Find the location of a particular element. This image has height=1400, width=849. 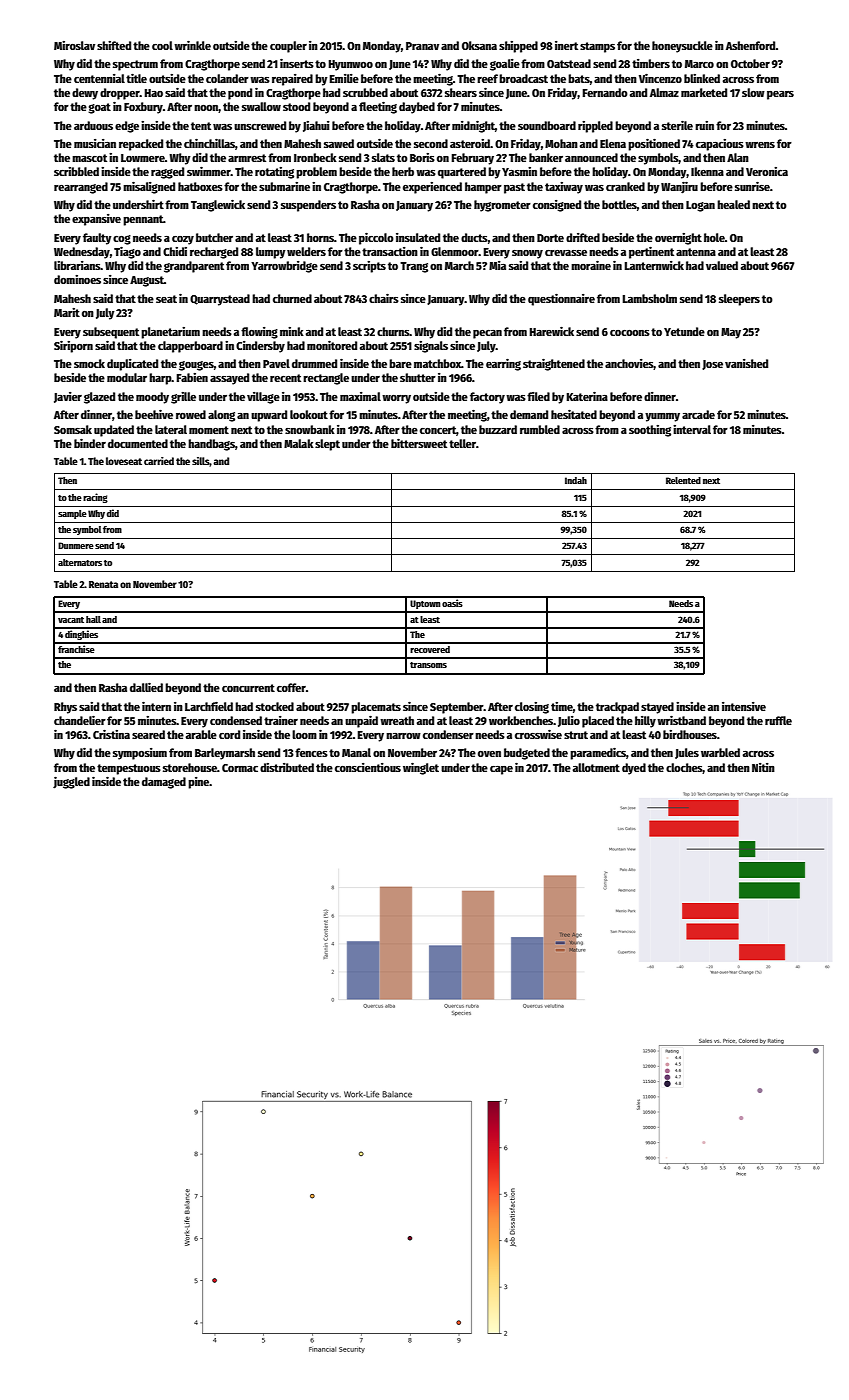

noon is located at coordinates (206, 107).
